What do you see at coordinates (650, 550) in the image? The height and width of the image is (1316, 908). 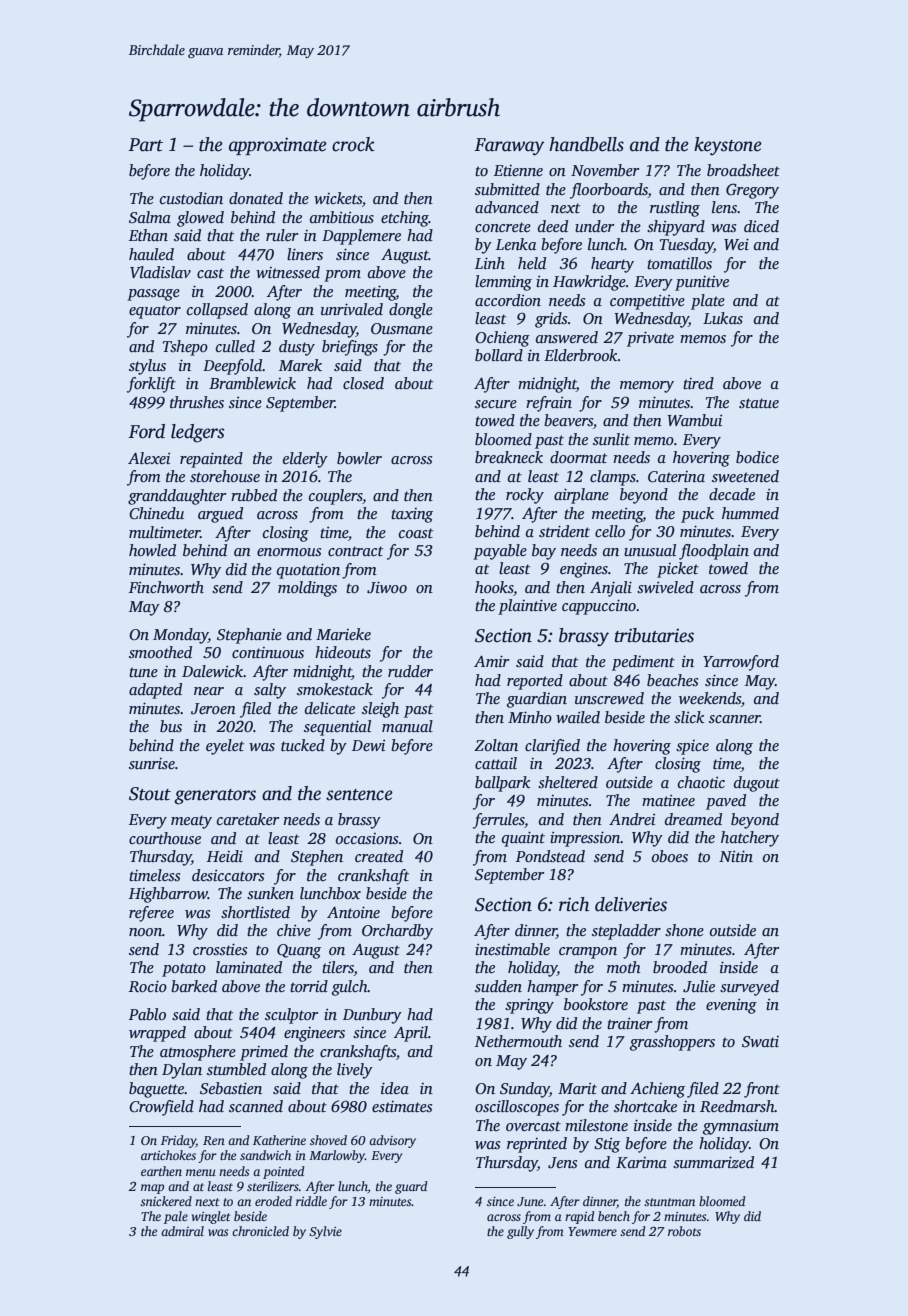 I see `unusual` at bounding box center [650, 550].
